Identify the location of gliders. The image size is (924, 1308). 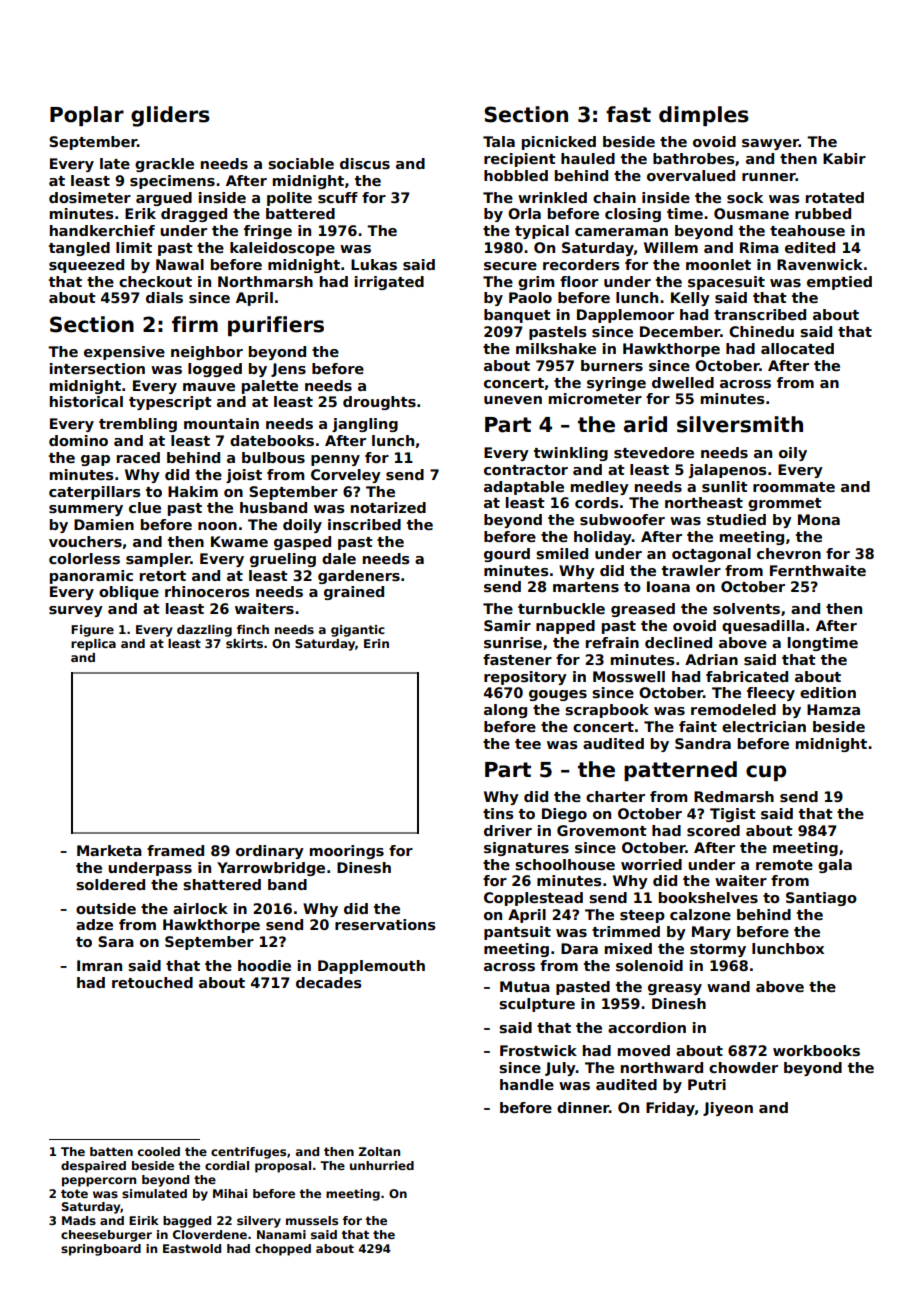
(170, 116).
